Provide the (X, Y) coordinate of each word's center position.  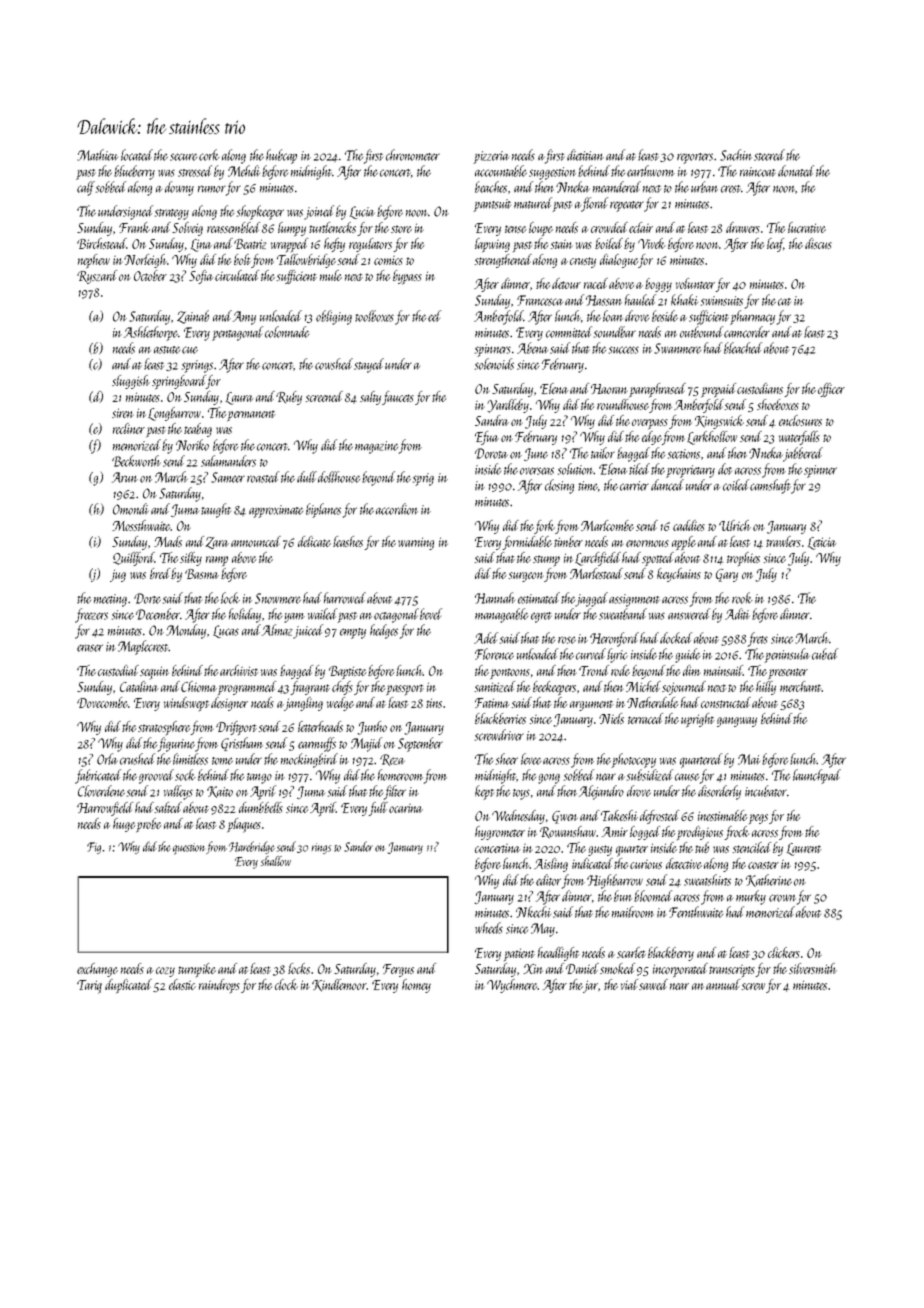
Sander (358, 846)
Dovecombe (102, 702)
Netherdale (653, 702)
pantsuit (492, 205)
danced (667, 485)
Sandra (492, 420)
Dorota (491, 453)
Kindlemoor (339, 985)
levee (531, 759)
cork (209, 155)
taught (216, 510)
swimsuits (722, 301)
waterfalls (799, 438)
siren (123, 413)
